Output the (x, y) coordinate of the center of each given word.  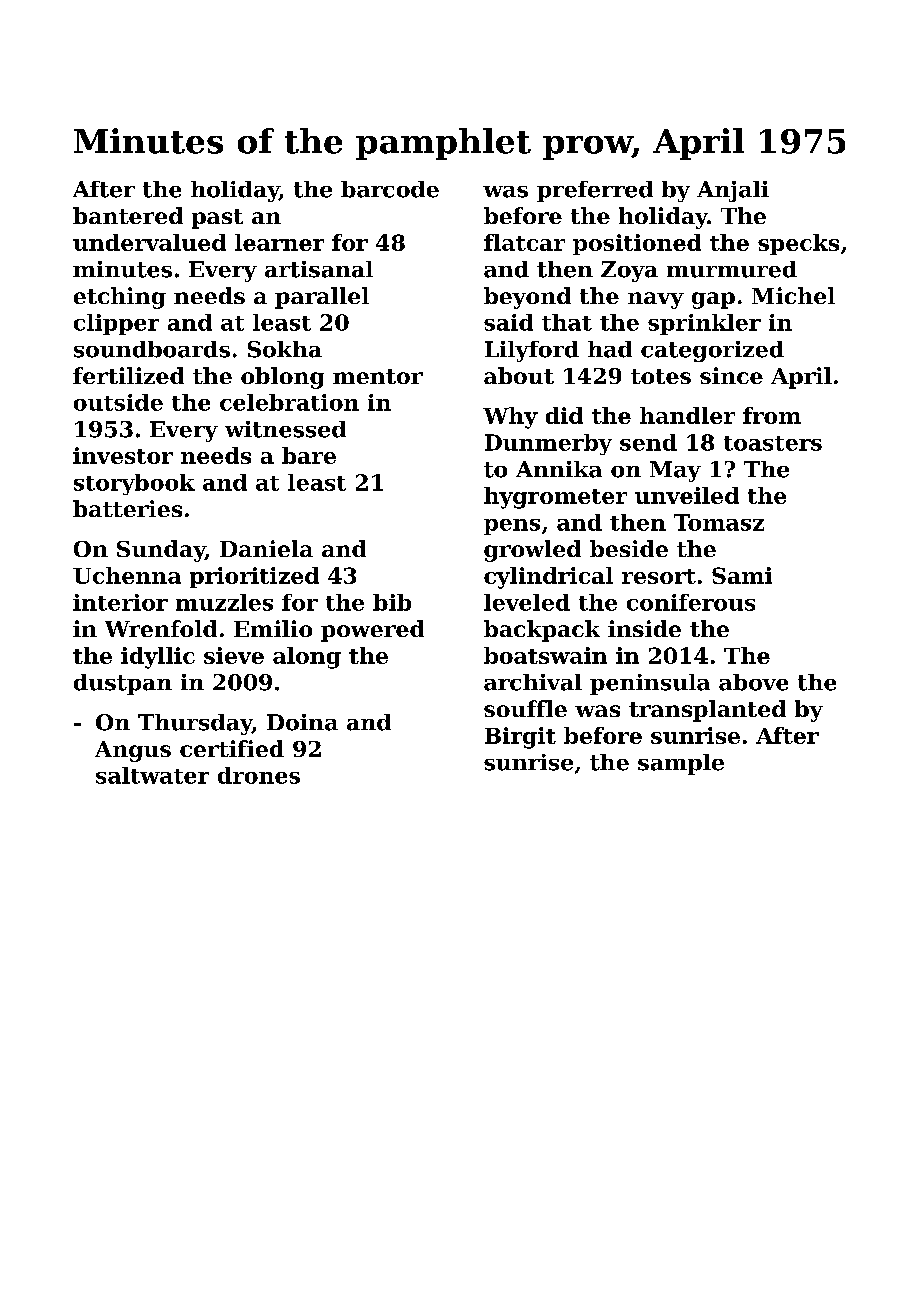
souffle (525, 708)
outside (118, 402)
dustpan (123, 684)
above (753, 682)
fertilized (128, 375)
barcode (390, 189)
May (675, 471)
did (564, 415)
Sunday (161, 551)
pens (512, 527)
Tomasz (719, 522)
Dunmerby (548, 444)
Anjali (733, 191)
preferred (595, 191)
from (772, 415)
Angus (133, 751)
